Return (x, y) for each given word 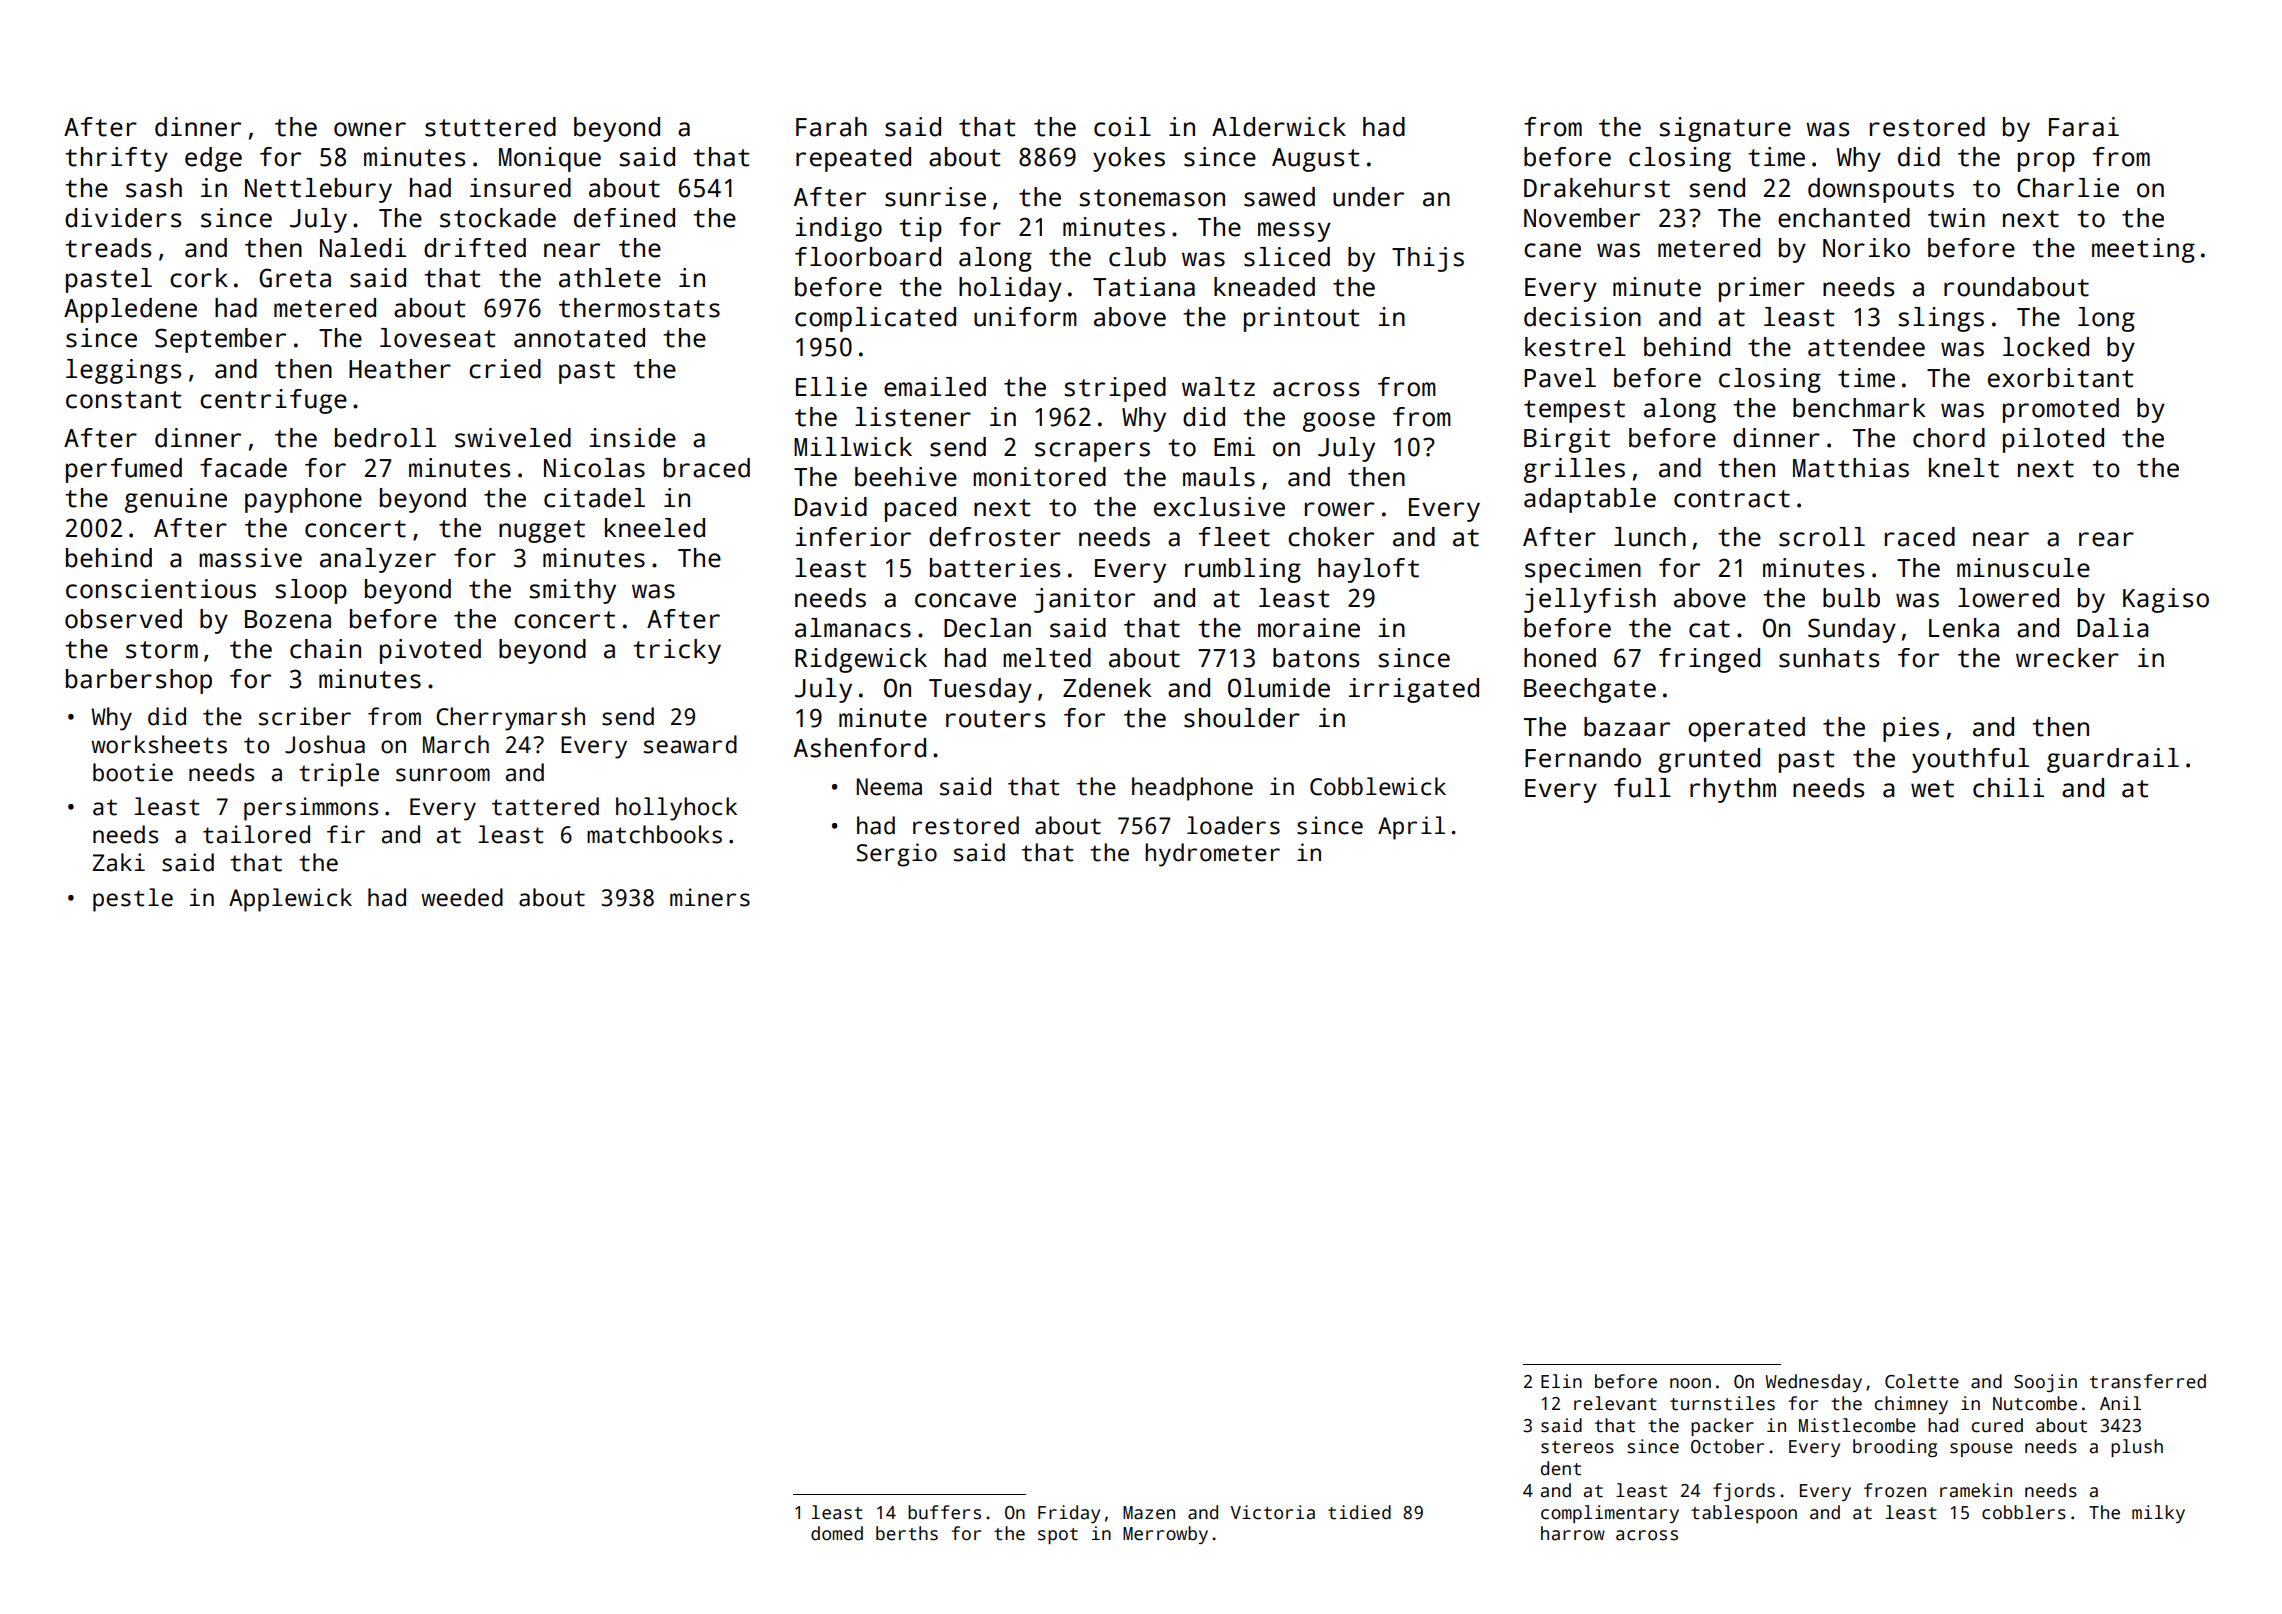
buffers (944, 1512)
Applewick (290, 900)
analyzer (378, 560)
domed (837, 1533)
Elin (1561, 1381)
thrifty (116, 159)
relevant (1615, 1403)
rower (1339, 509)
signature (1725, 129)
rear (2106, 539)
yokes (1129, 159)
